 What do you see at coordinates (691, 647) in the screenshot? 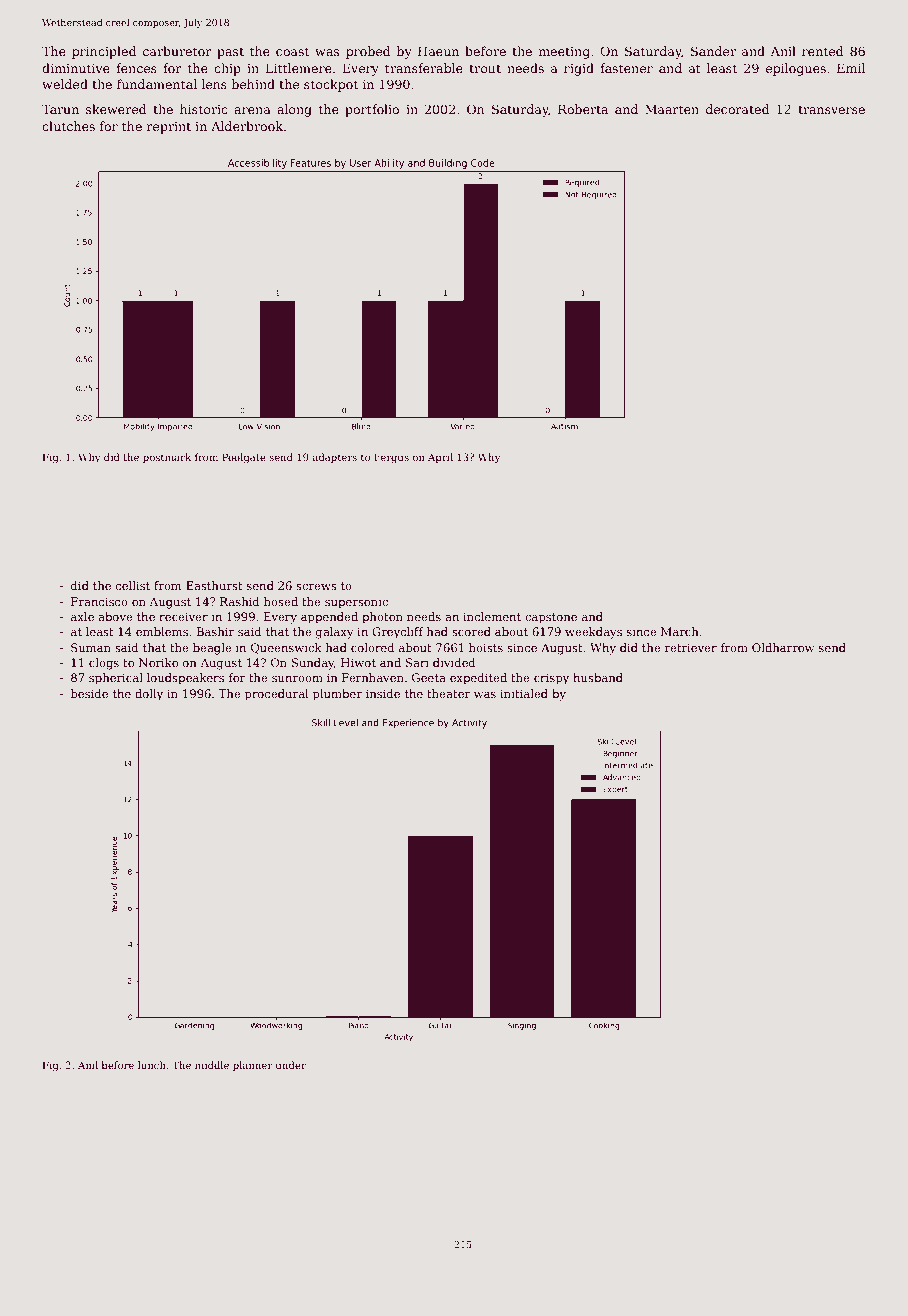
I see `retriever` at bounding box center [691, 647].
